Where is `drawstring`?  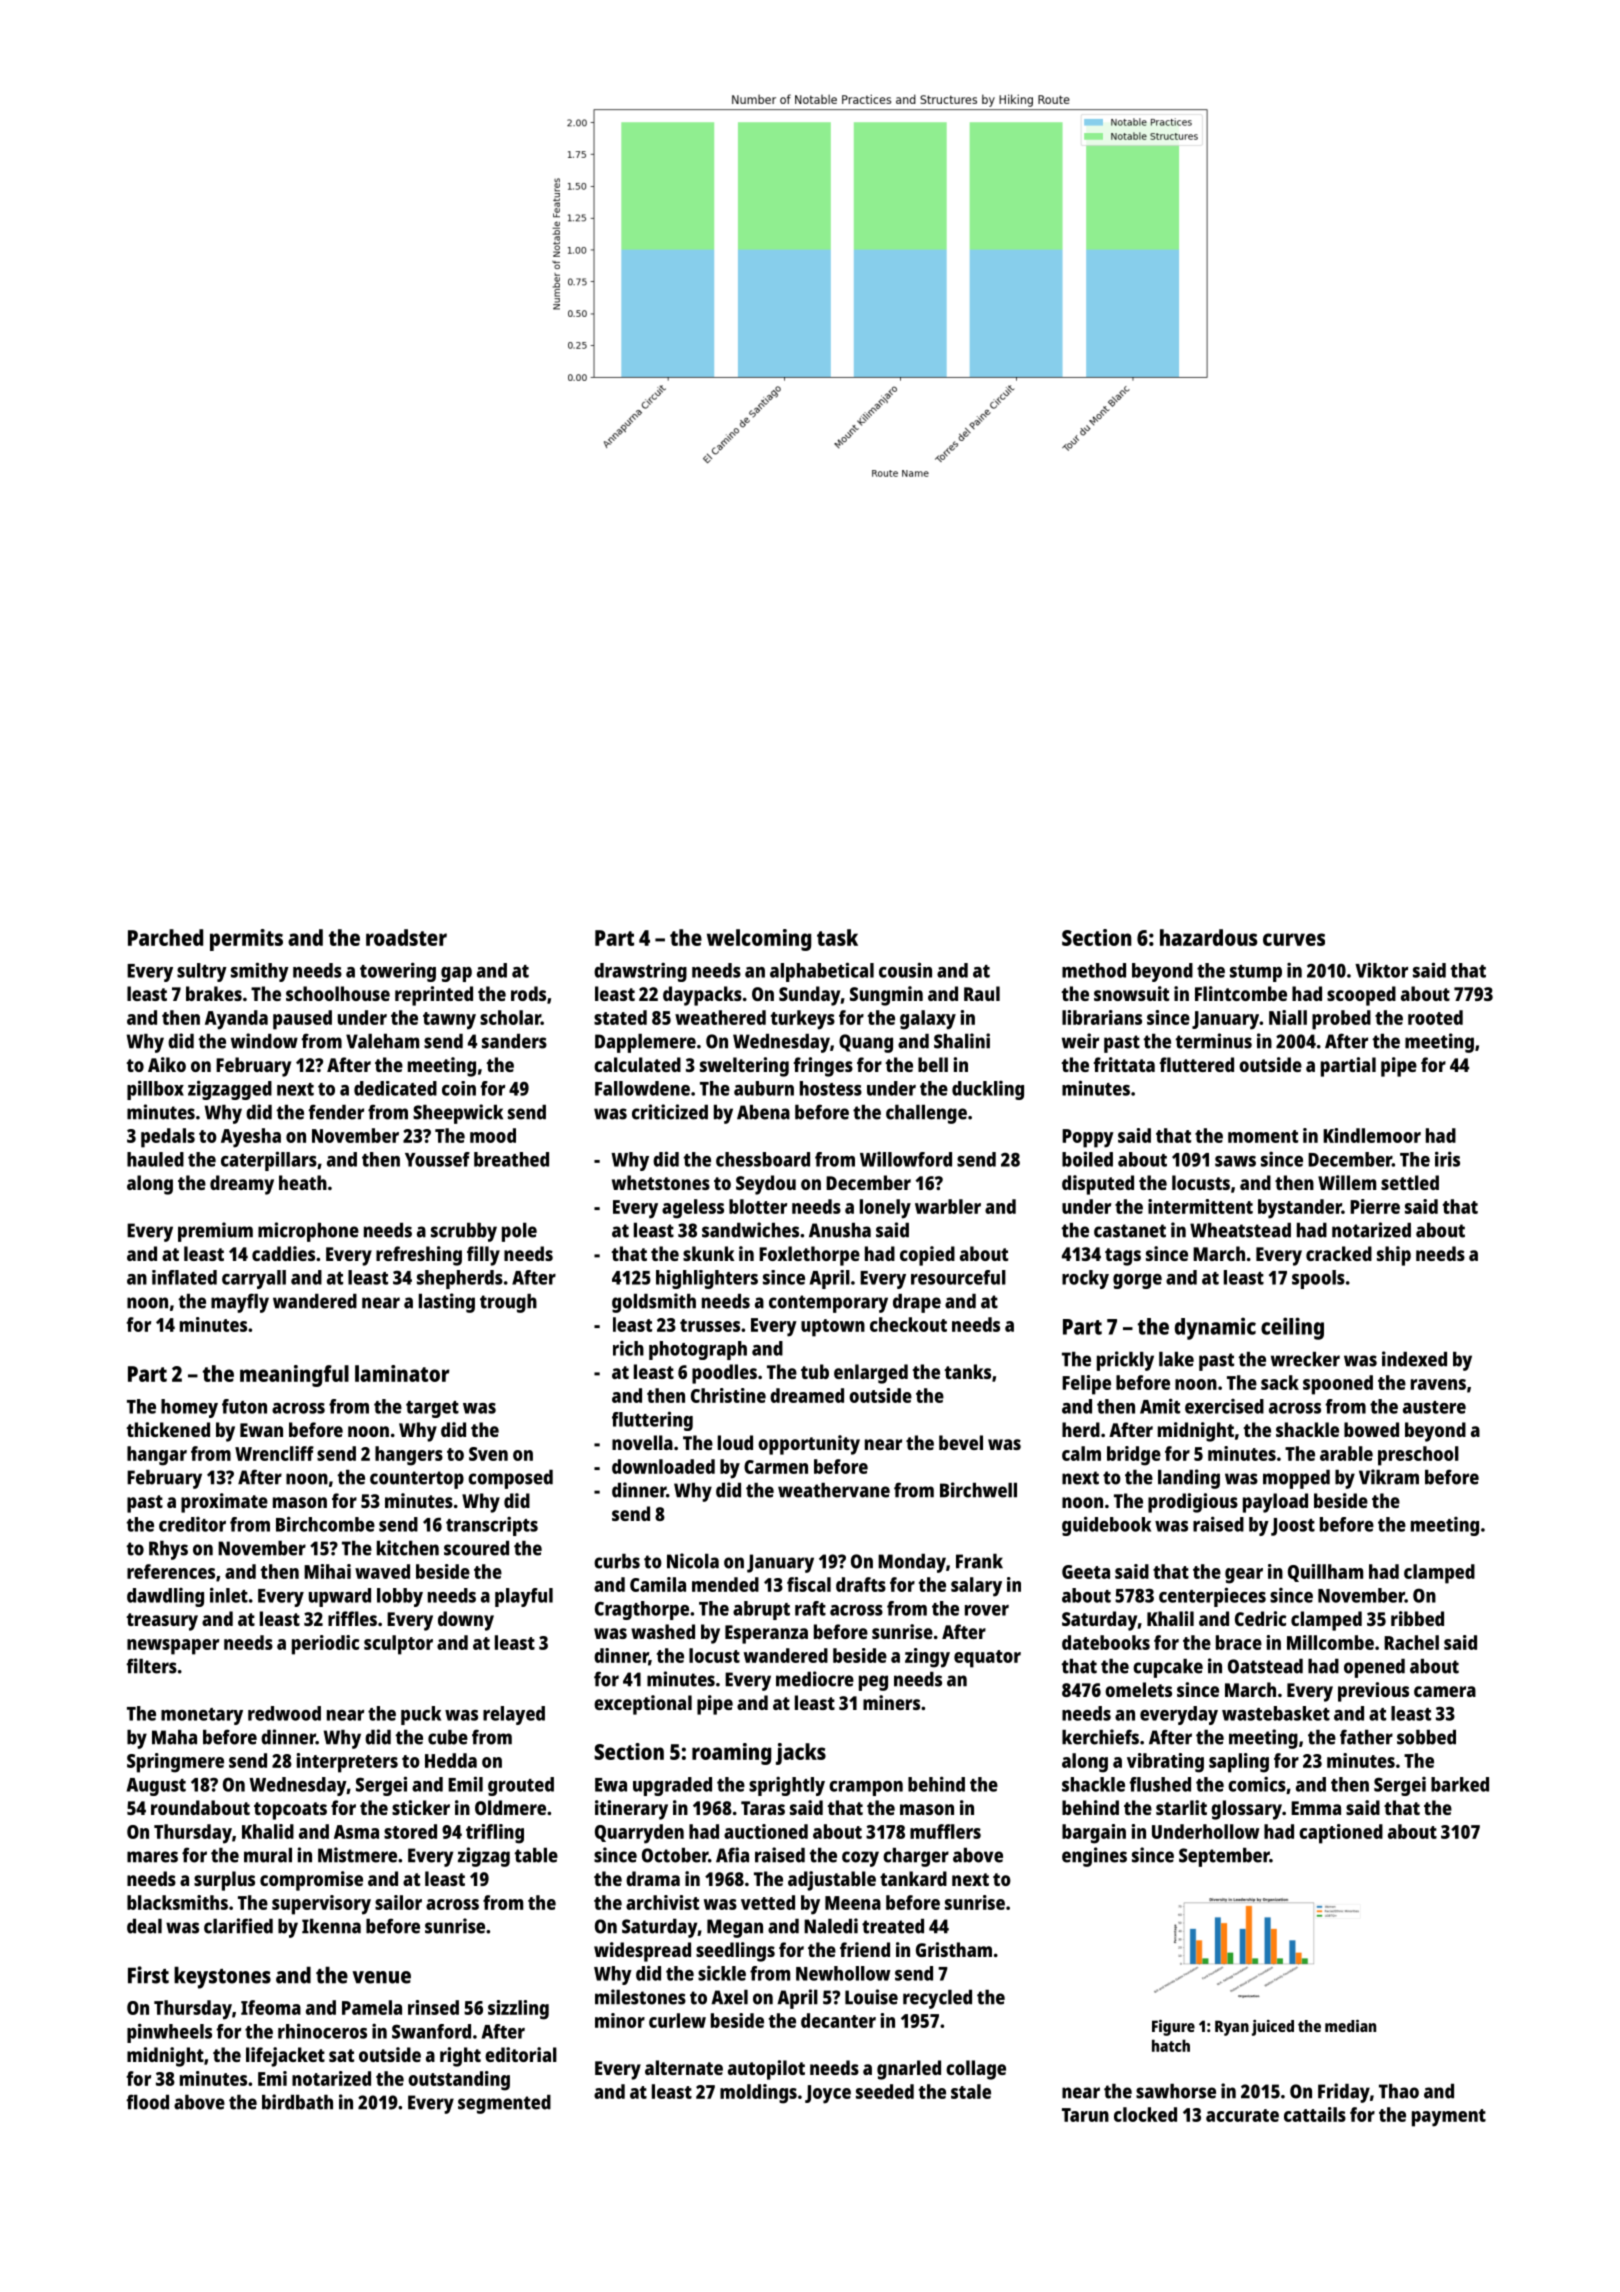 drawstring is located at coordinates (640, 972).
